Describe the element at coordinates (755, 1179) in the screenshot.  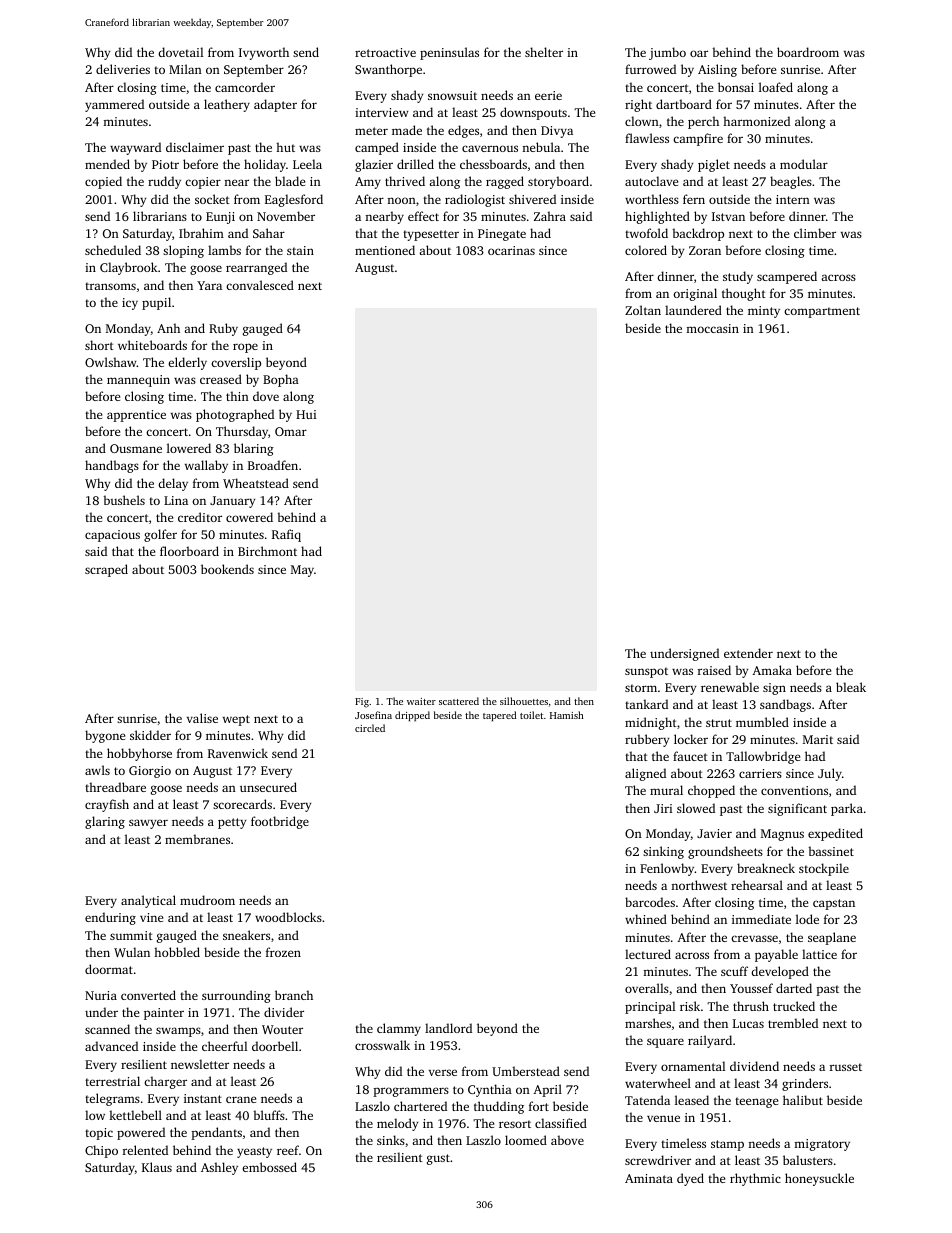
I see `rhythmic` at that location.
